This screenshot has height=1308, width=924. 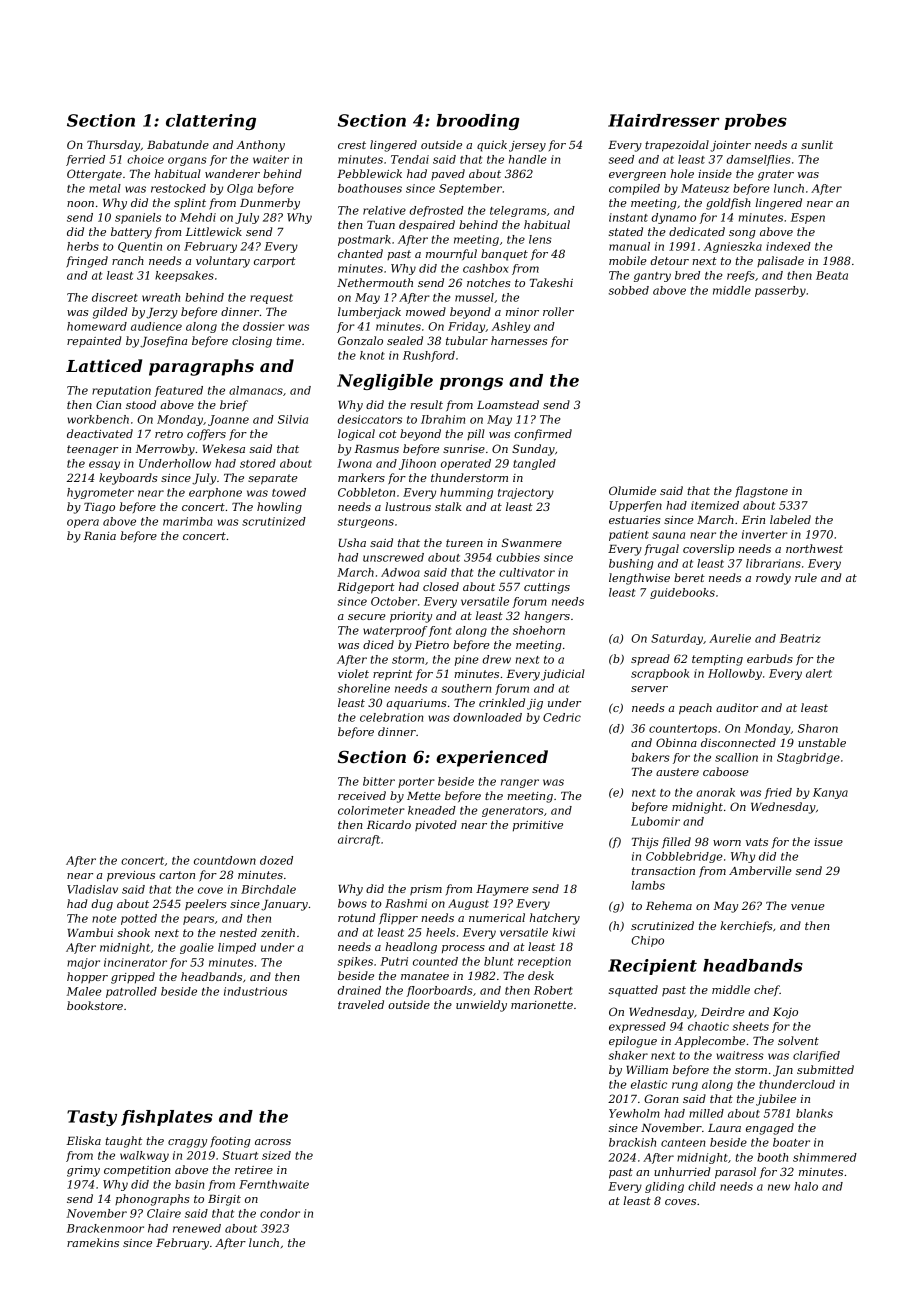 What do you see at coordinates (280, 1213) in the screenshot?
I see `condor` at bounding box center [280, 1213].
